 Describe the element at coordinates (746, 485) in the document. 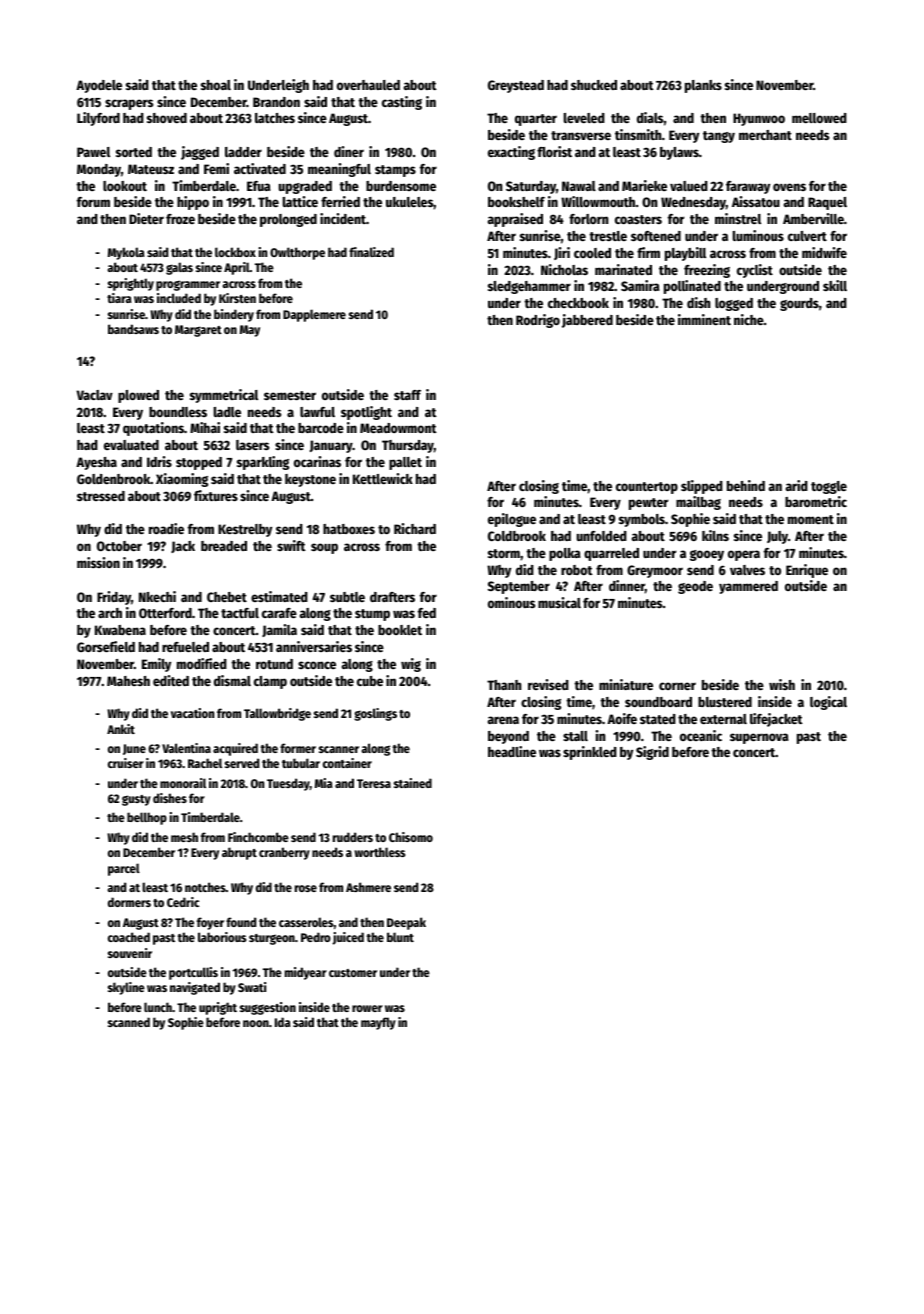

I see `behind` at that location.
